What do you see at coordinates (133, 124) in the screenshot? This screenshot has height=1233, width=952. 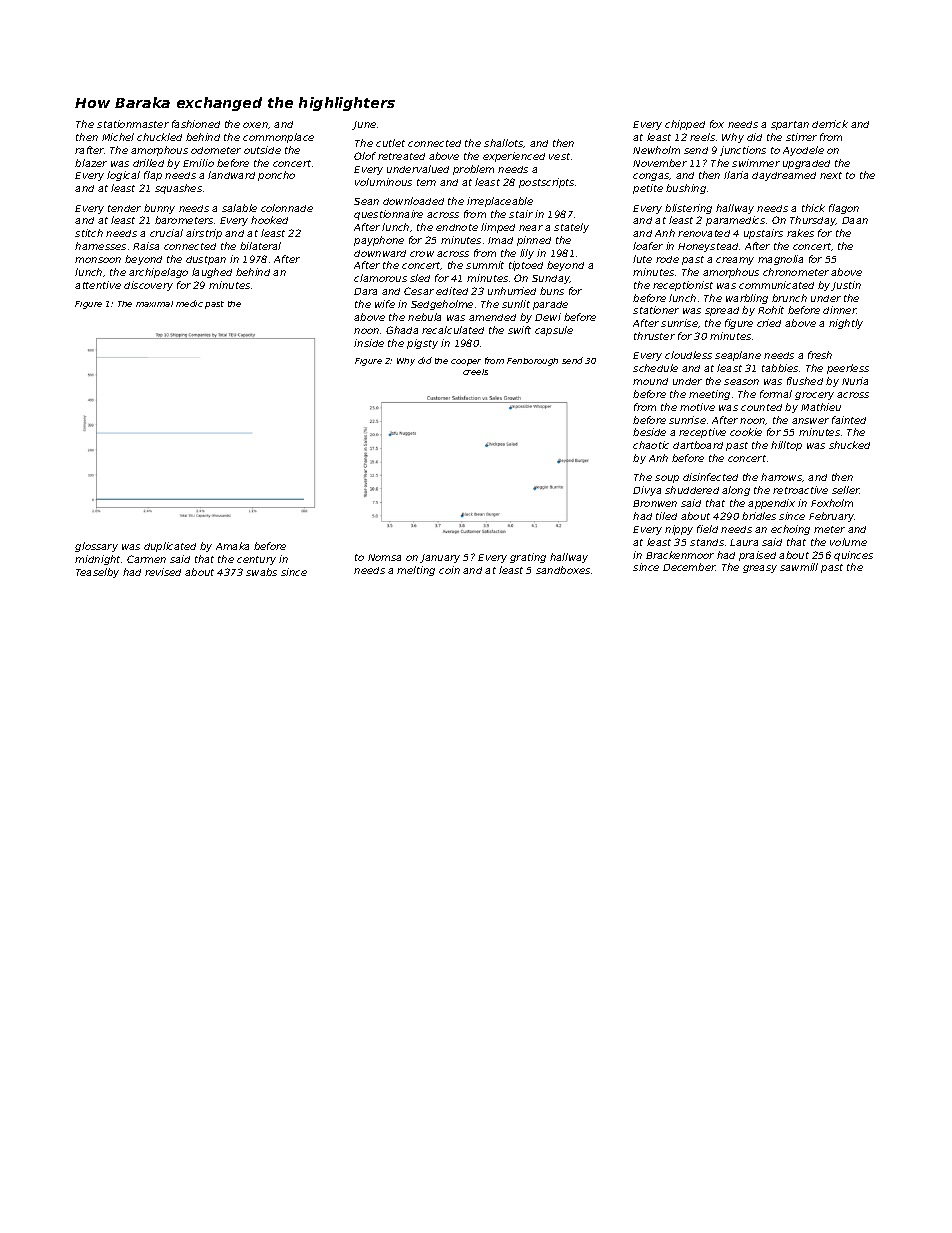 I see `stationmaster` at bounding box center [133, 124].
